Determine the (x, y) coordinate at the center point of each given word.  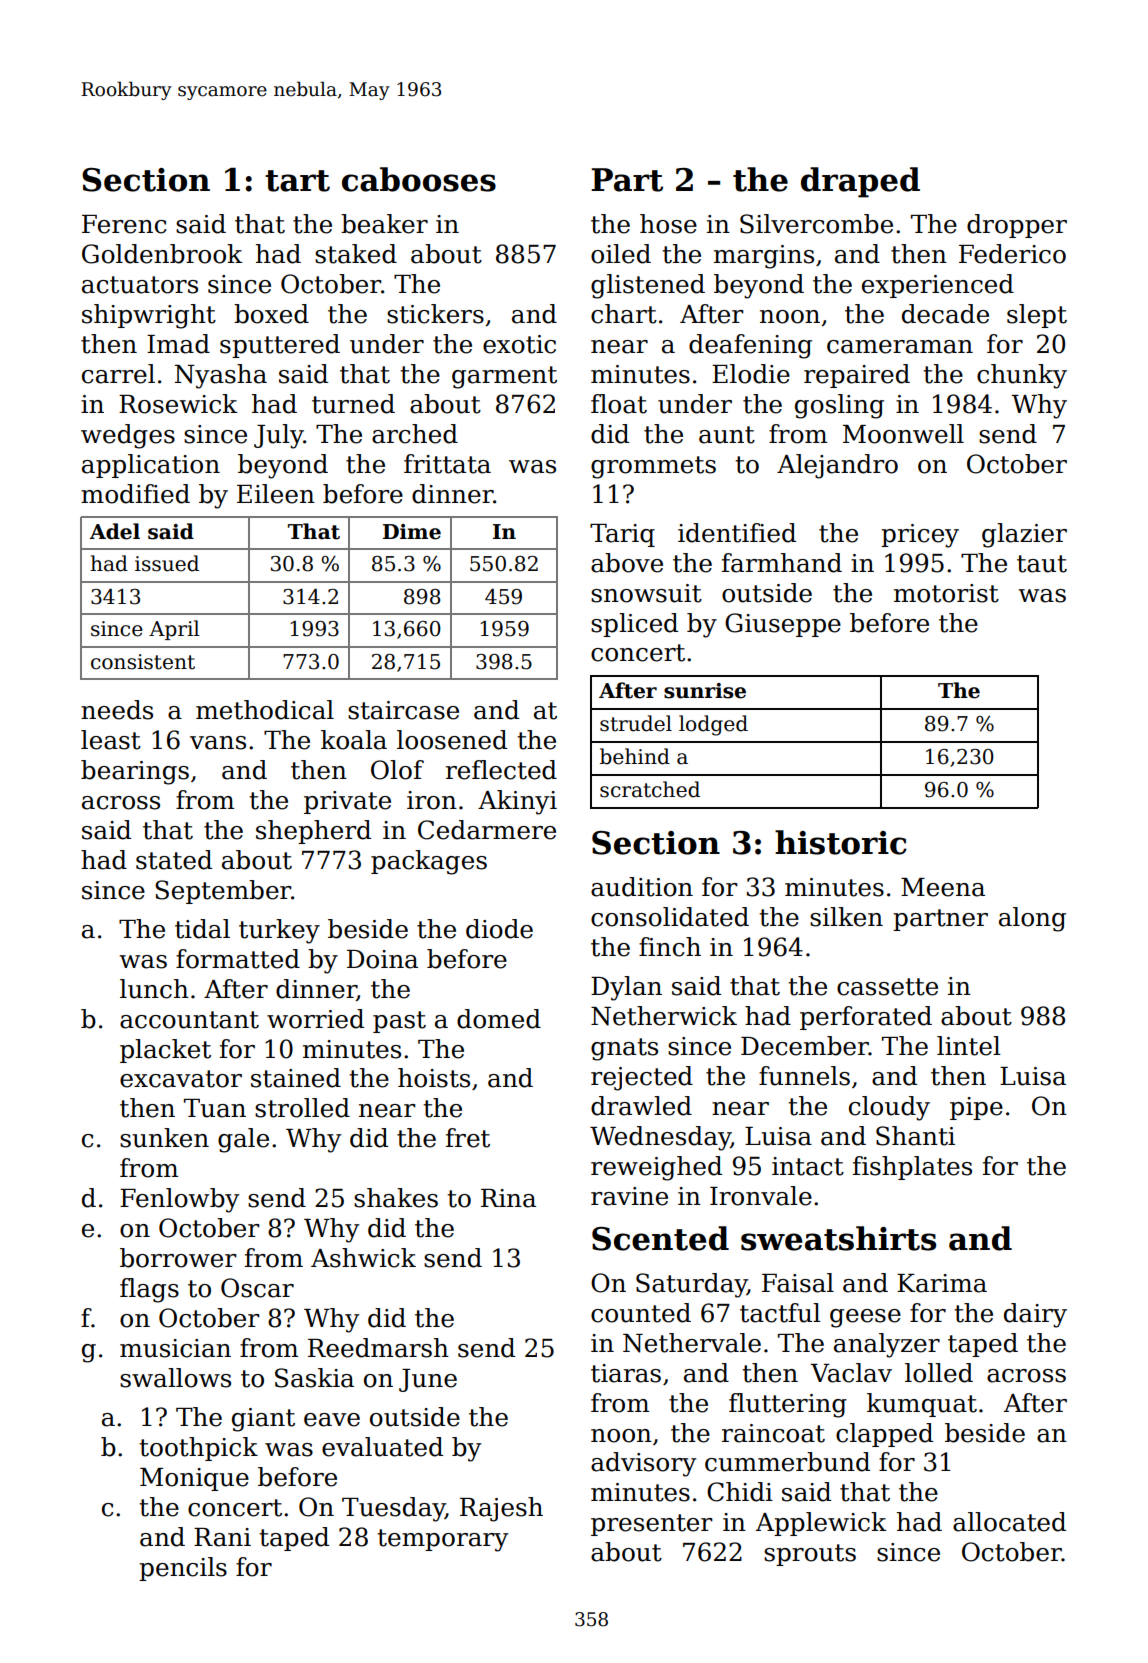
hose (668, 224)
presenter (652, 1525)
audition (642, 887)
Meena (943, 887)
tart (297, 181)
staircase (403, 710)
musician (175, 1348)
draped (860, 182)
